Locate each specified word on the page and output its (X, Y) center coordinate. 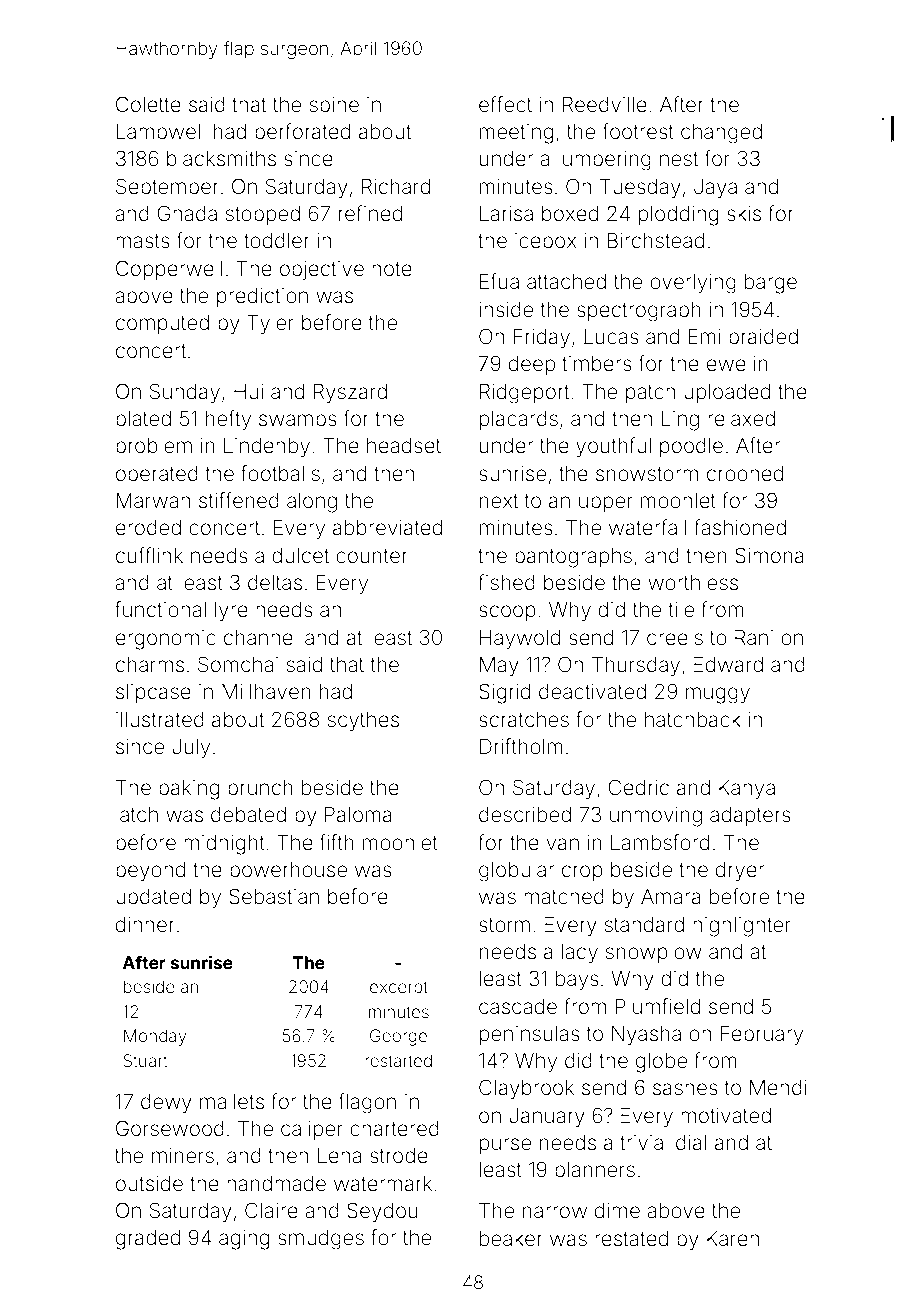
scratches (524, 720)
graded (148, 1240)
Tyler (270, 325)
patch (650, 393)
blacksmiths (221, 158)
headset (404, 445)
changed (721, 134)
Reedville (605, 104)
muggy (718, 695)
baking (189, 790)
